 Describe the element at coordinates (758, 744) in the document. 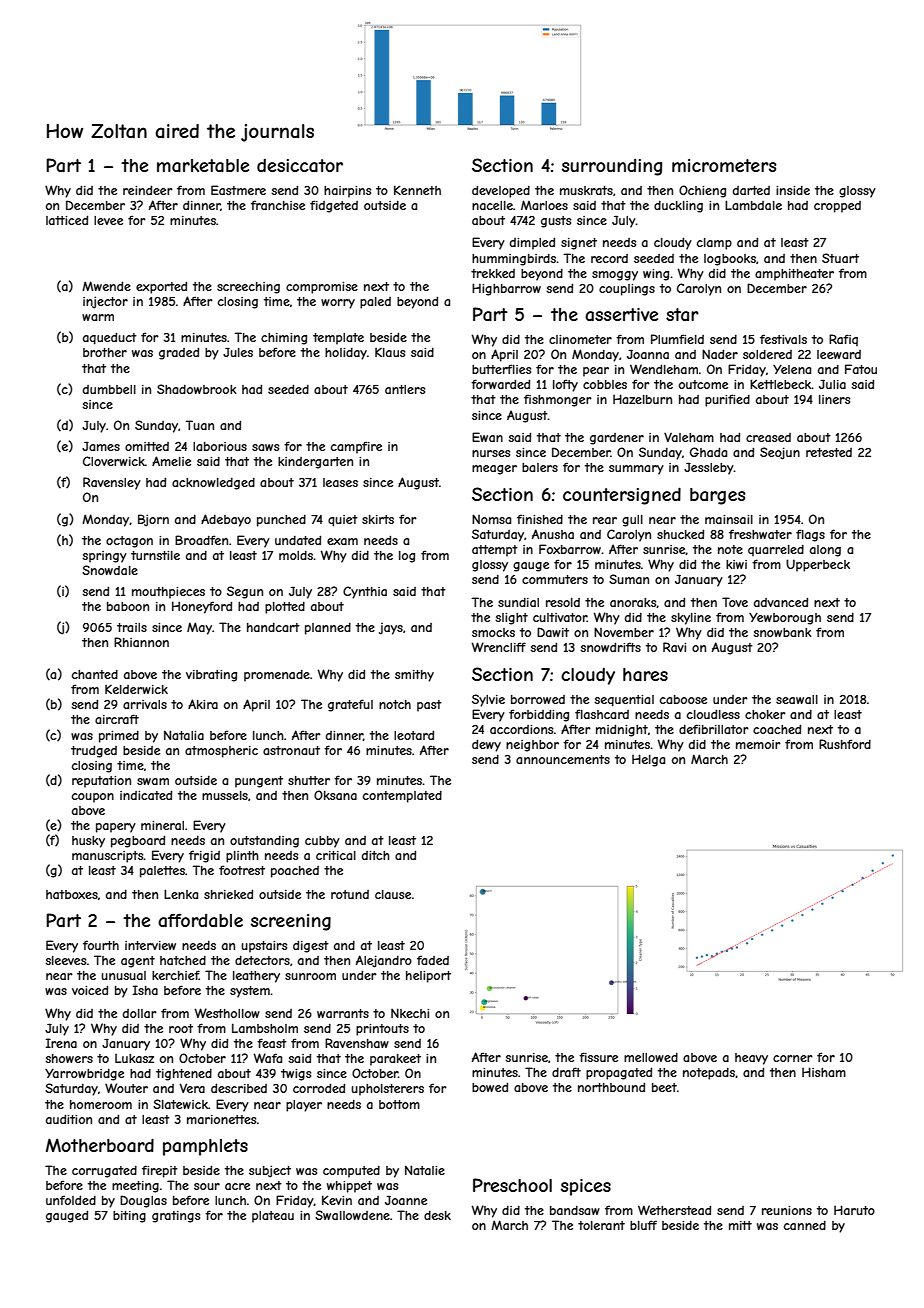

I see `memoir` at that location.
